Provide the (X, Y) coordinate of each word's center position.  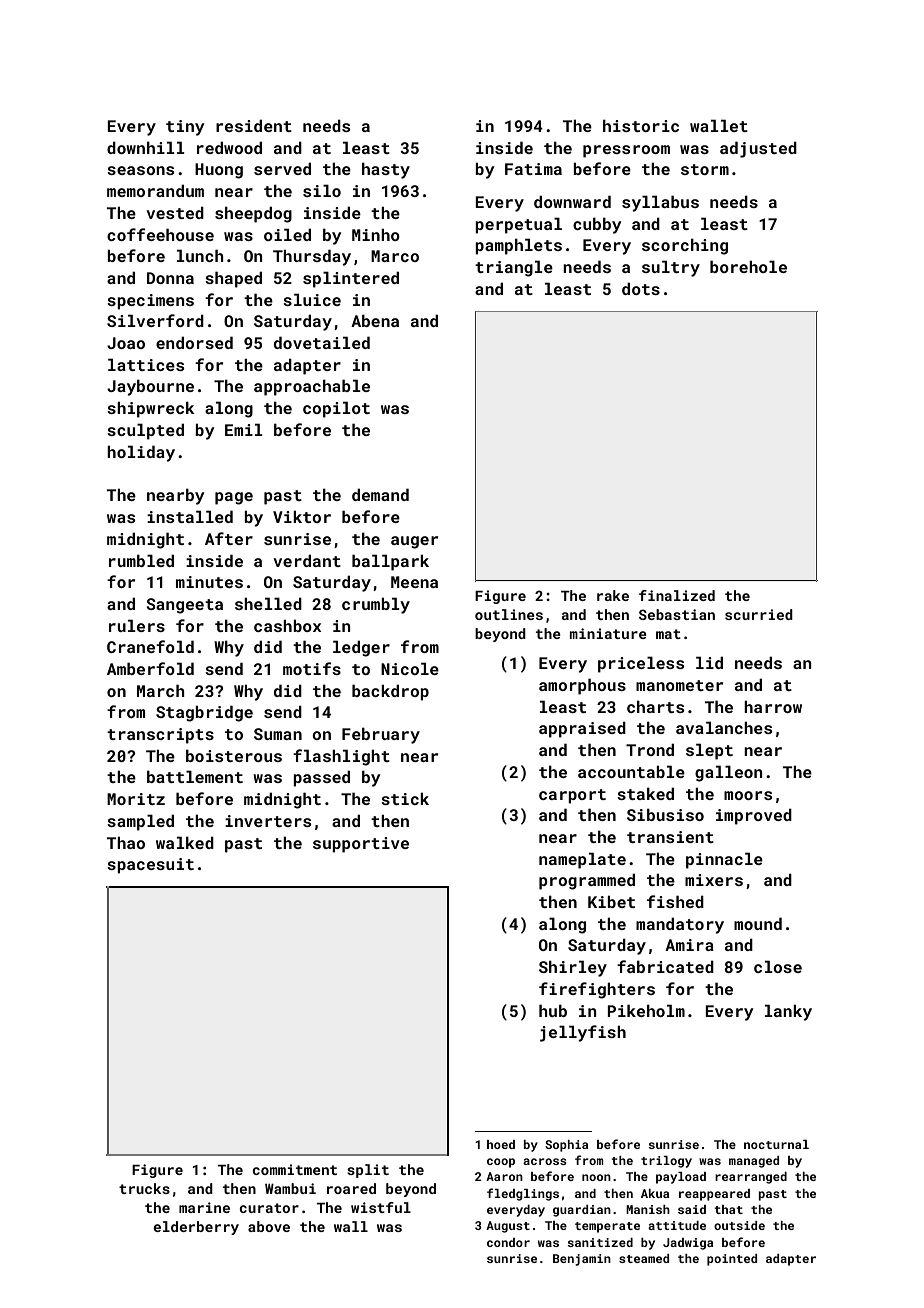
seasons (140, 170)
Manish (648, 1209)
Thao (126, 843)
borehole (748, 266)
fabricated (665, 966)
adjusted (758, 149)
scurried (759, 614)
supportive (361, 845)
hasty (386, 170)
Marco (395, 256)
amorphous (582, 686)
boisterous (234, 755)
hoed (501, 1144)
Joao (126, 343)
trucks (144, 1188)
